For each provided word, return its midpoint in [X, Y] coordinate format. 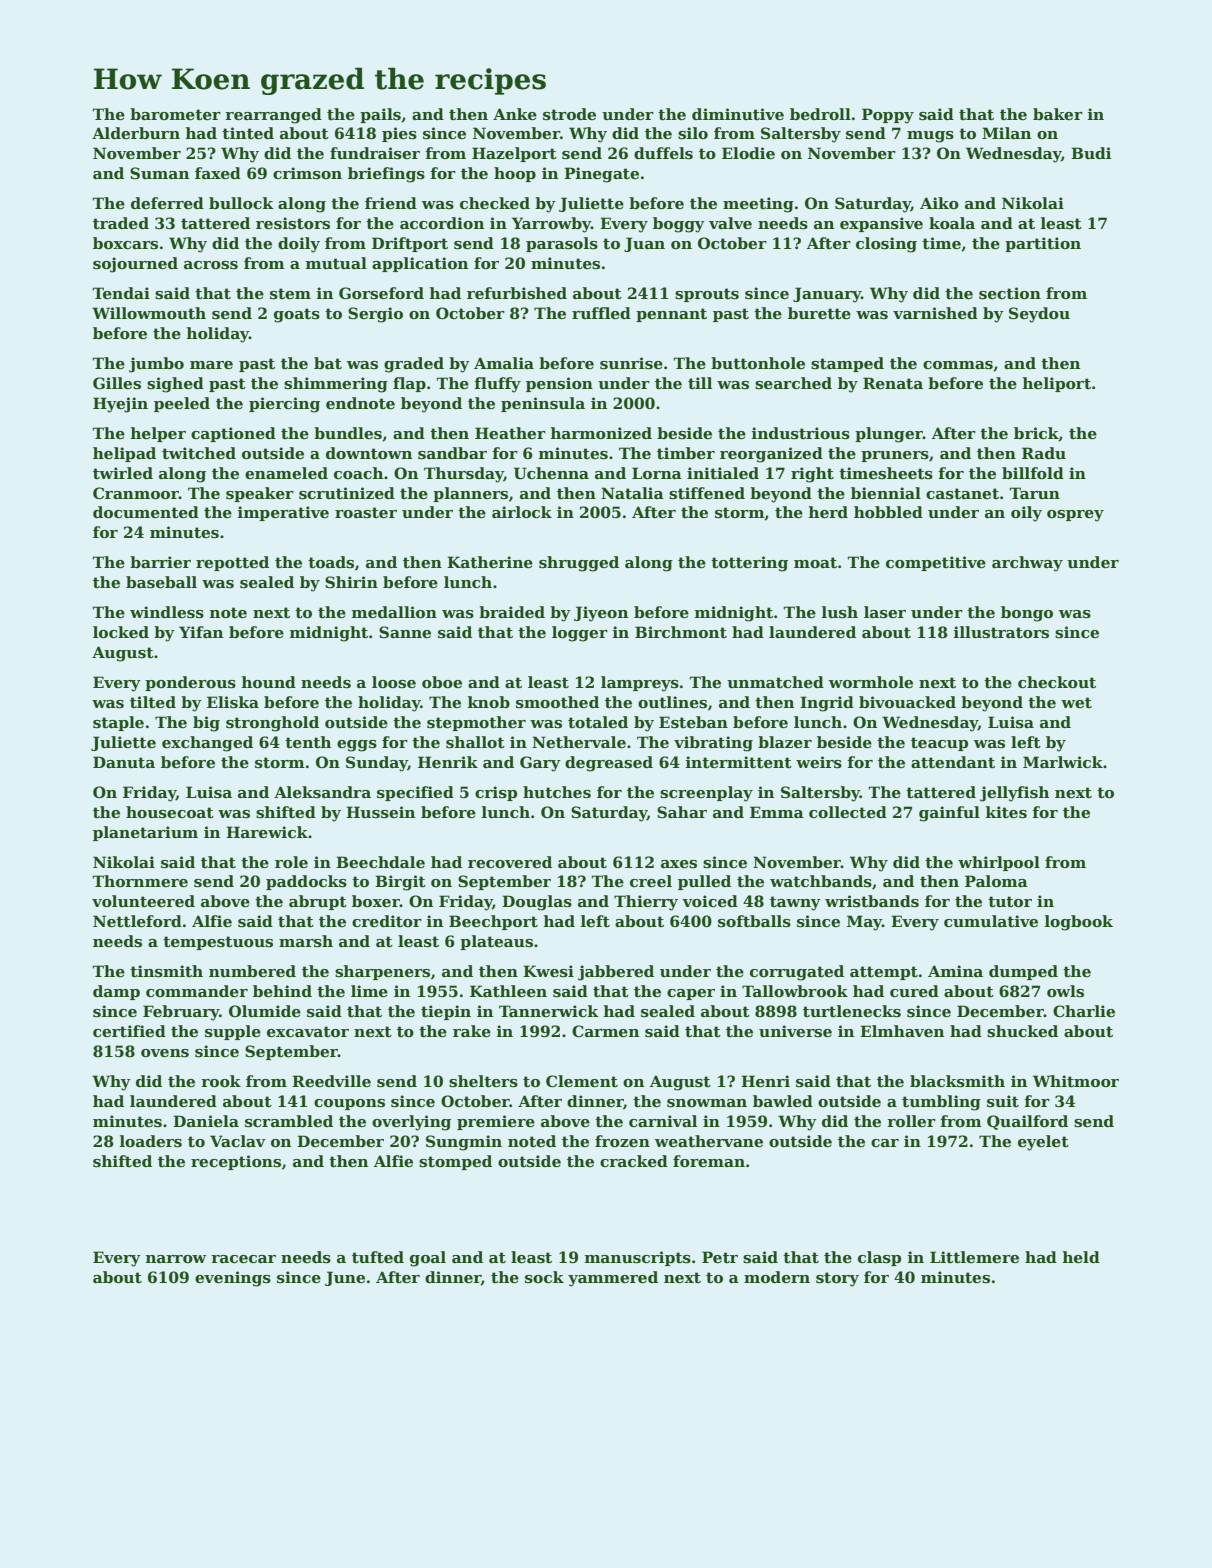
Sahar [682, 812]
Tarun [1034, 493]
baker [1058, 114]
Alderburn [136, 133]
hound [269, 682]
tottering [749, 564]
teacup [939, 744]
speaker [260, 494]
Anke [515, 114]
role [291, 862]
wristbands [872, 901]
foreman [709, 1161]
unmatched [775, 682]
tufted [378, 1257]
